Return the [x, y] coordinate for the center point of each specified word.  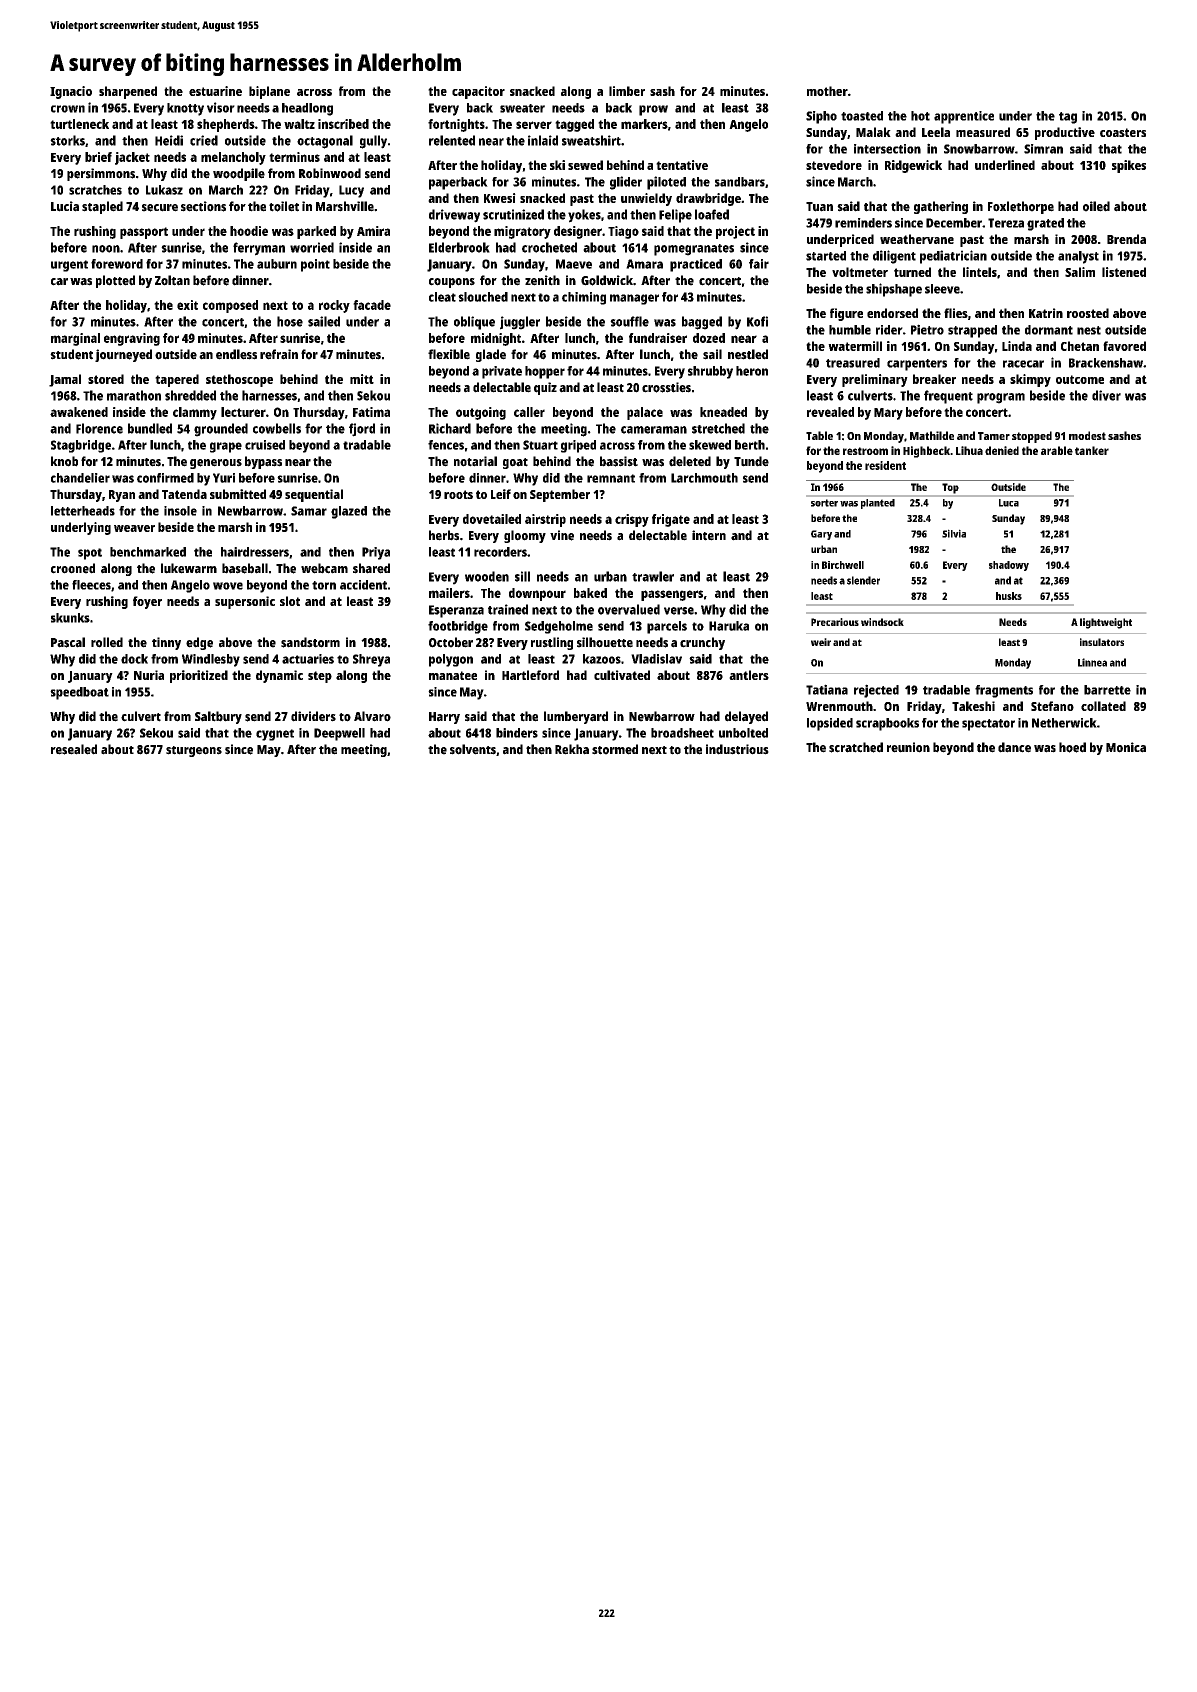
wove [228, 586]
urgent [69, 266]
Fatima [371, 412]
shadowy [1009, 566]
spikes [1129, 166]
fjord [362, 430]
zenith [542, 280]
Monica [1126, 747]
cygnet [275, 735]
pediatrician [953, 257]
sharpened [128, 92]
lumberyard [576, 717]
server [534, 125]
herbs [444, 535]
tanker [1092, 450]
